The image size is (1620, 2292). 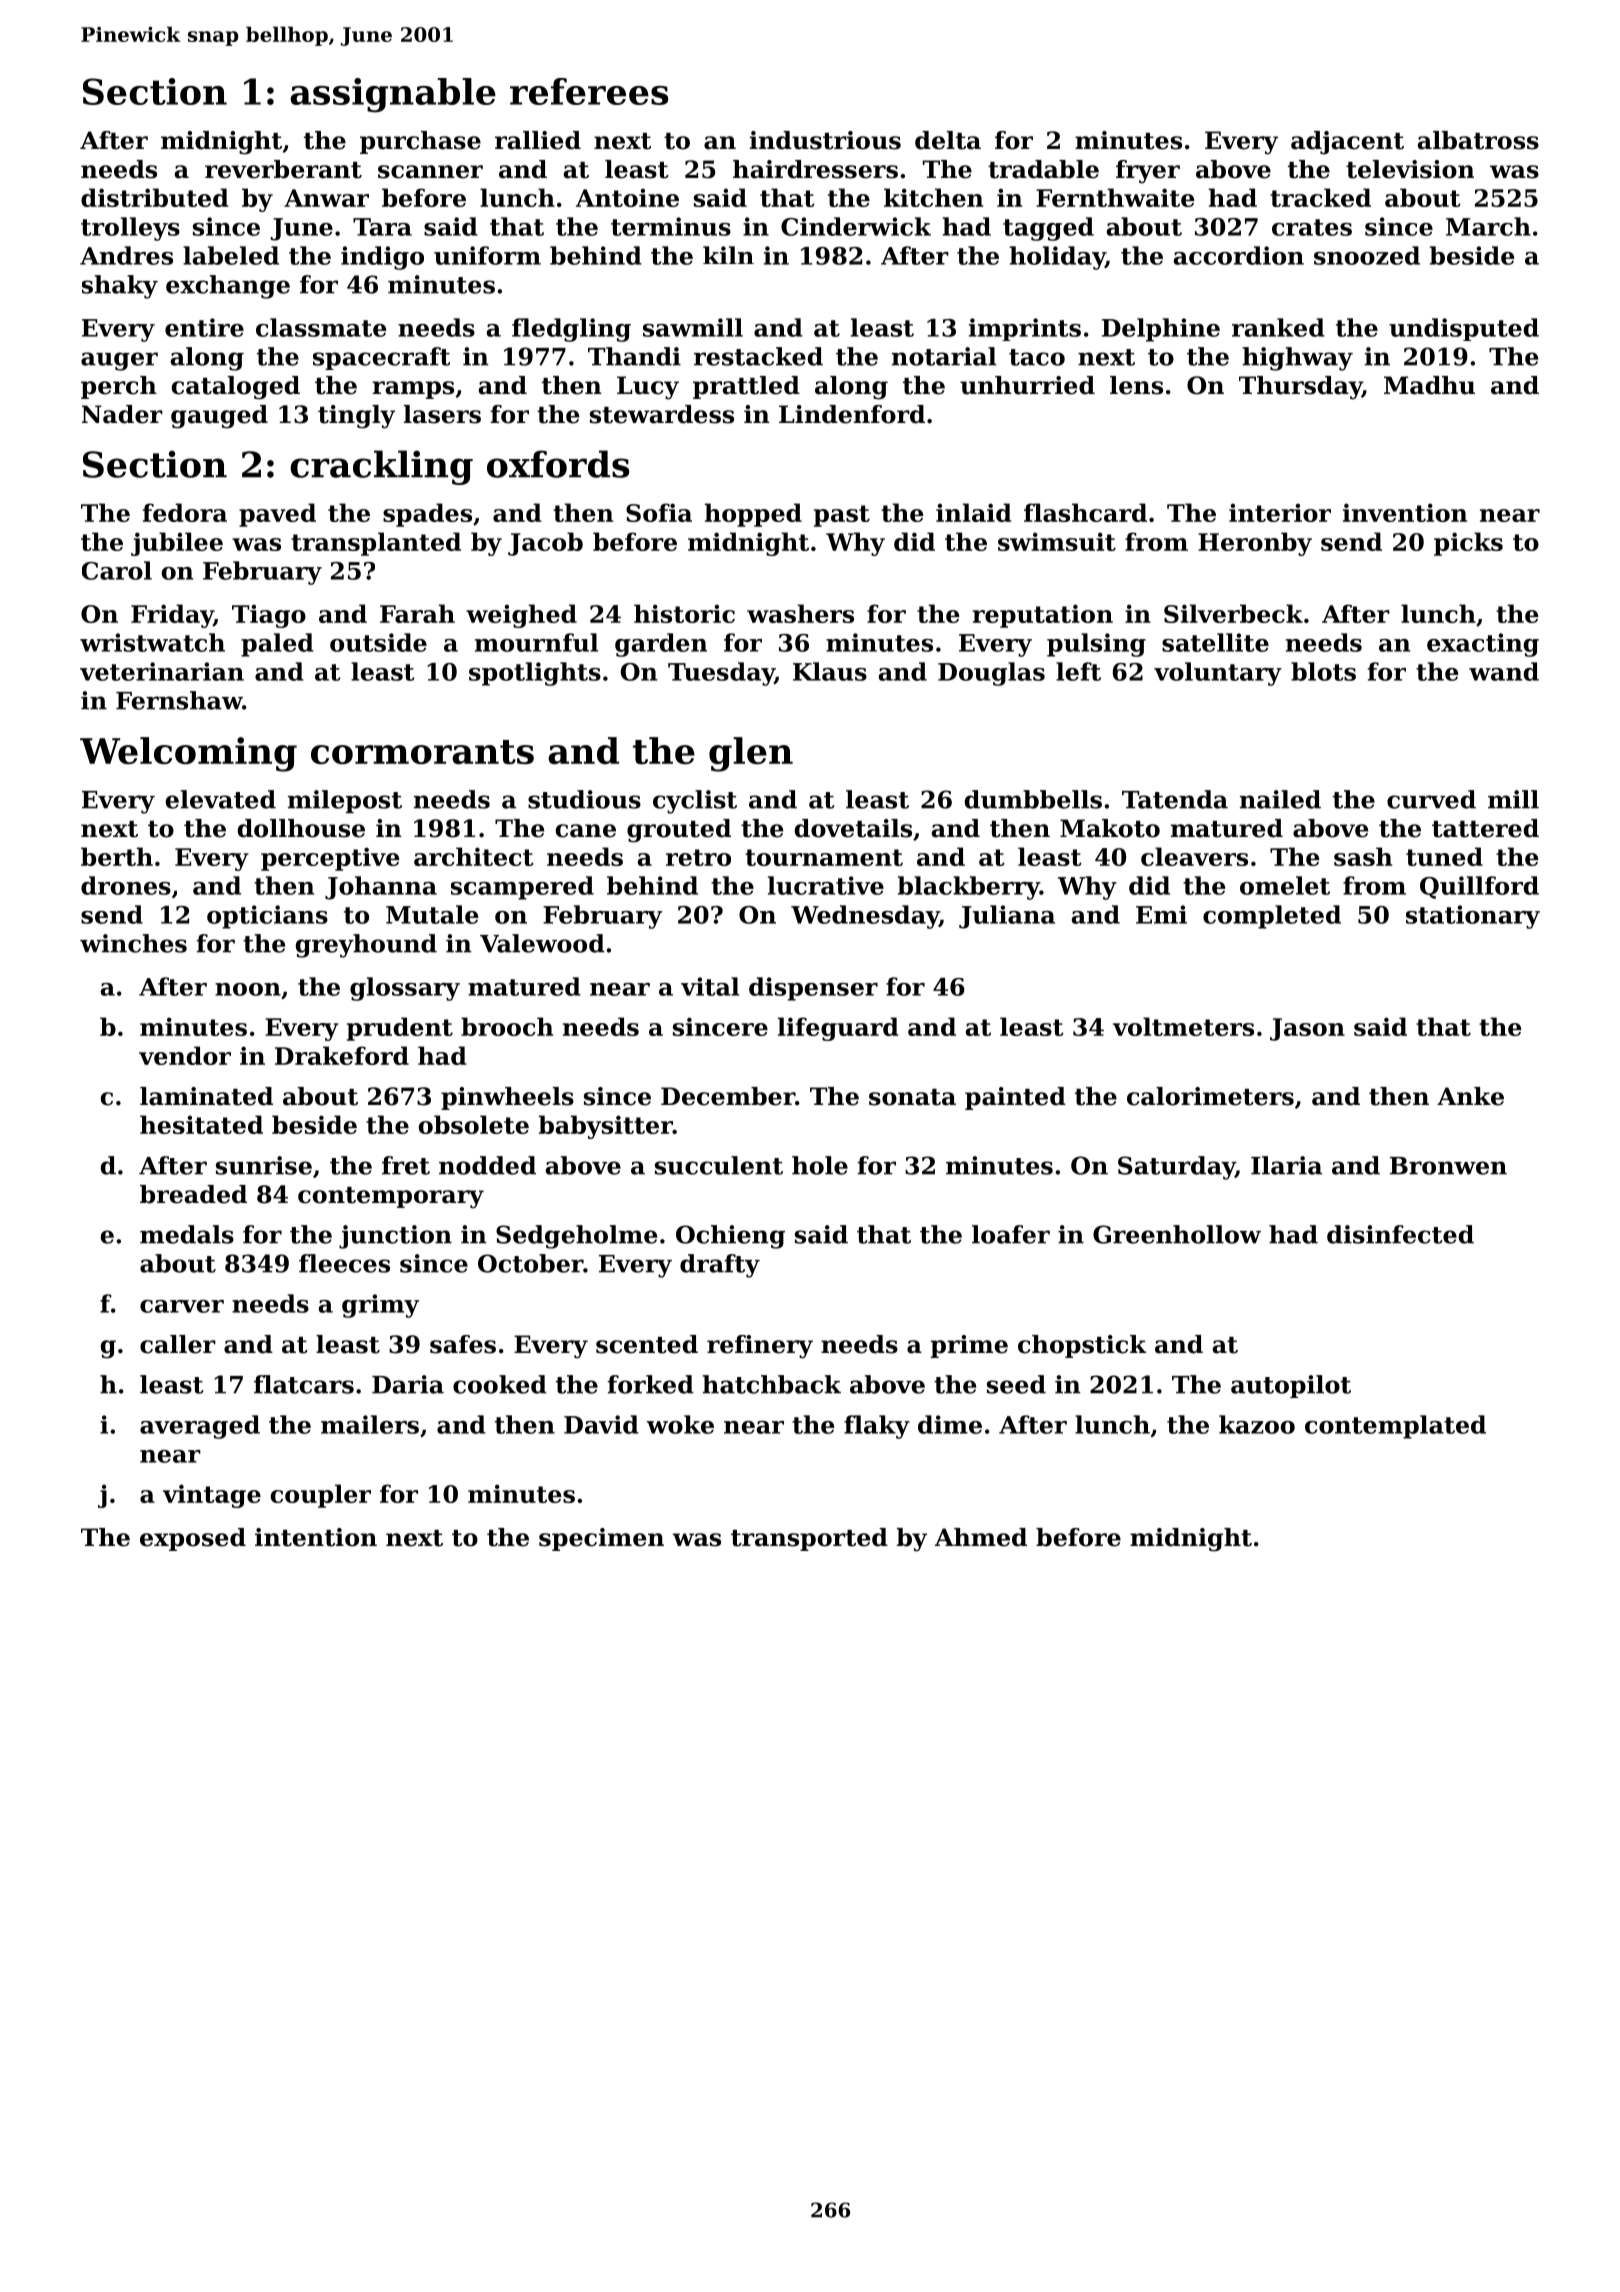 I want to click on intention, so click(x=316, y=1537).
